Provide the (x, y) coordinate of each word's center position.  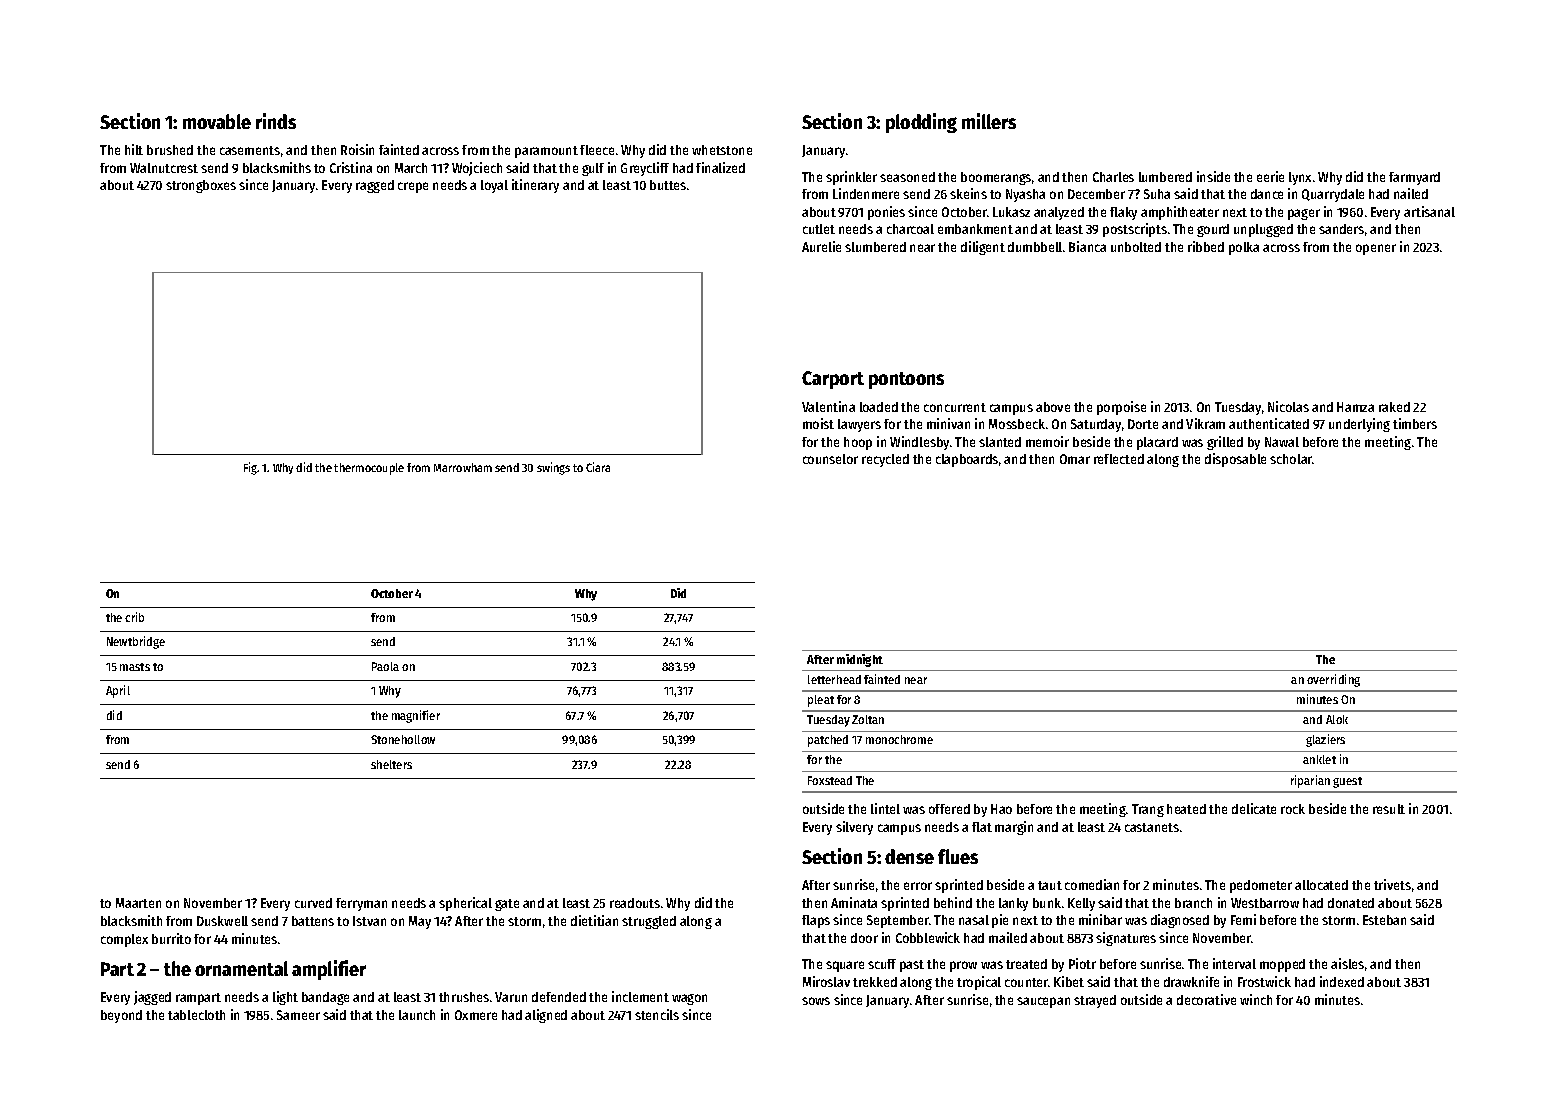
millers (989, 121)
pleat (821, 701)
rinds (276, 121)
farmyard (1414, 178)
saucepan (1043, 1002)
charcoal (910, 229)
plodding (921, 123)
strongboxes (201, 186)
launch (417, 1015)
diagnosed (1180, 921)
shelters (391, 764)
